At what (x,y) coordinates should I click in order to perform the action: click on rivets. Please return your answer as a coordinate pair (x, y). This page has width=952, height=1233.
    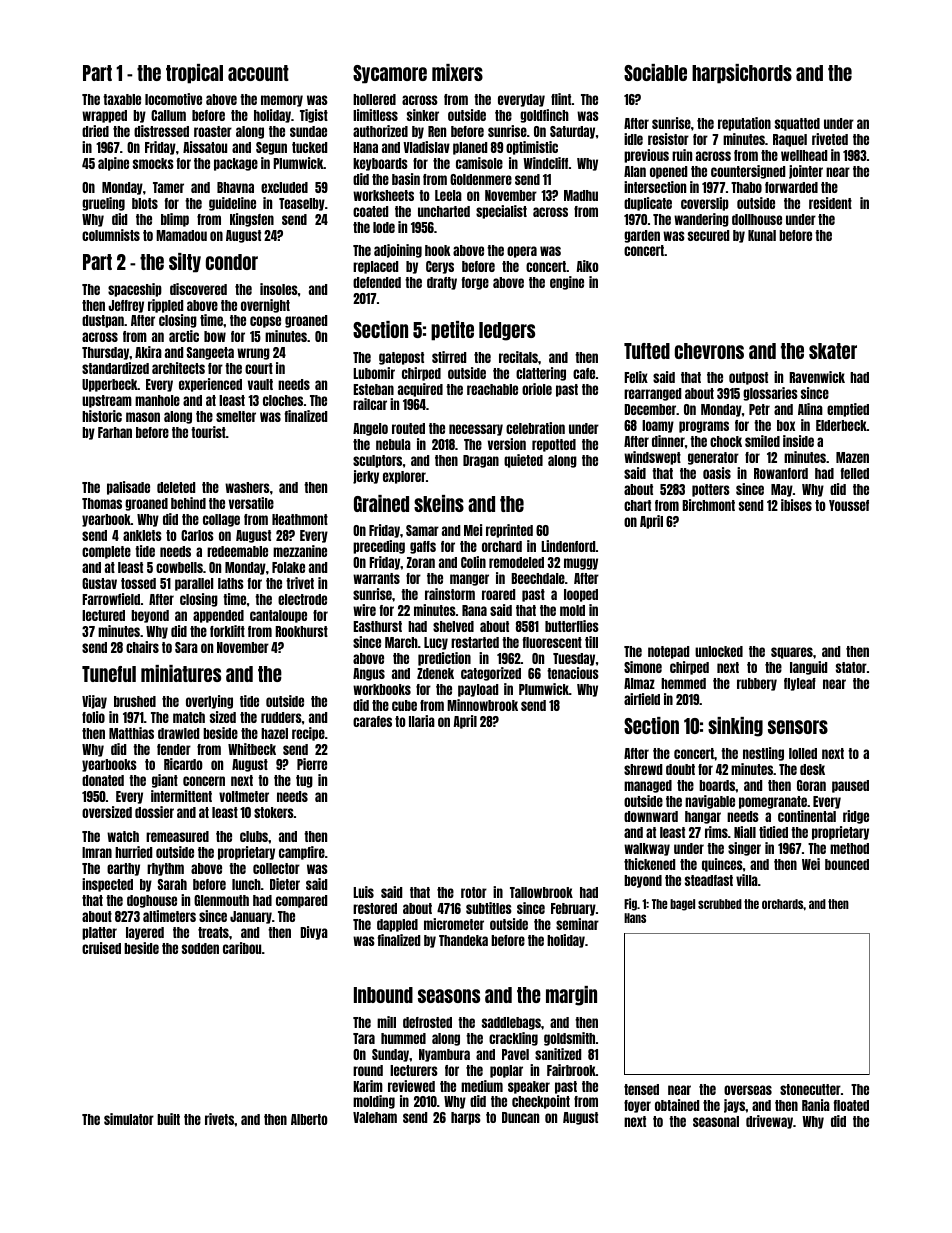
    Looking at the image, I should click on (219, 1119).
